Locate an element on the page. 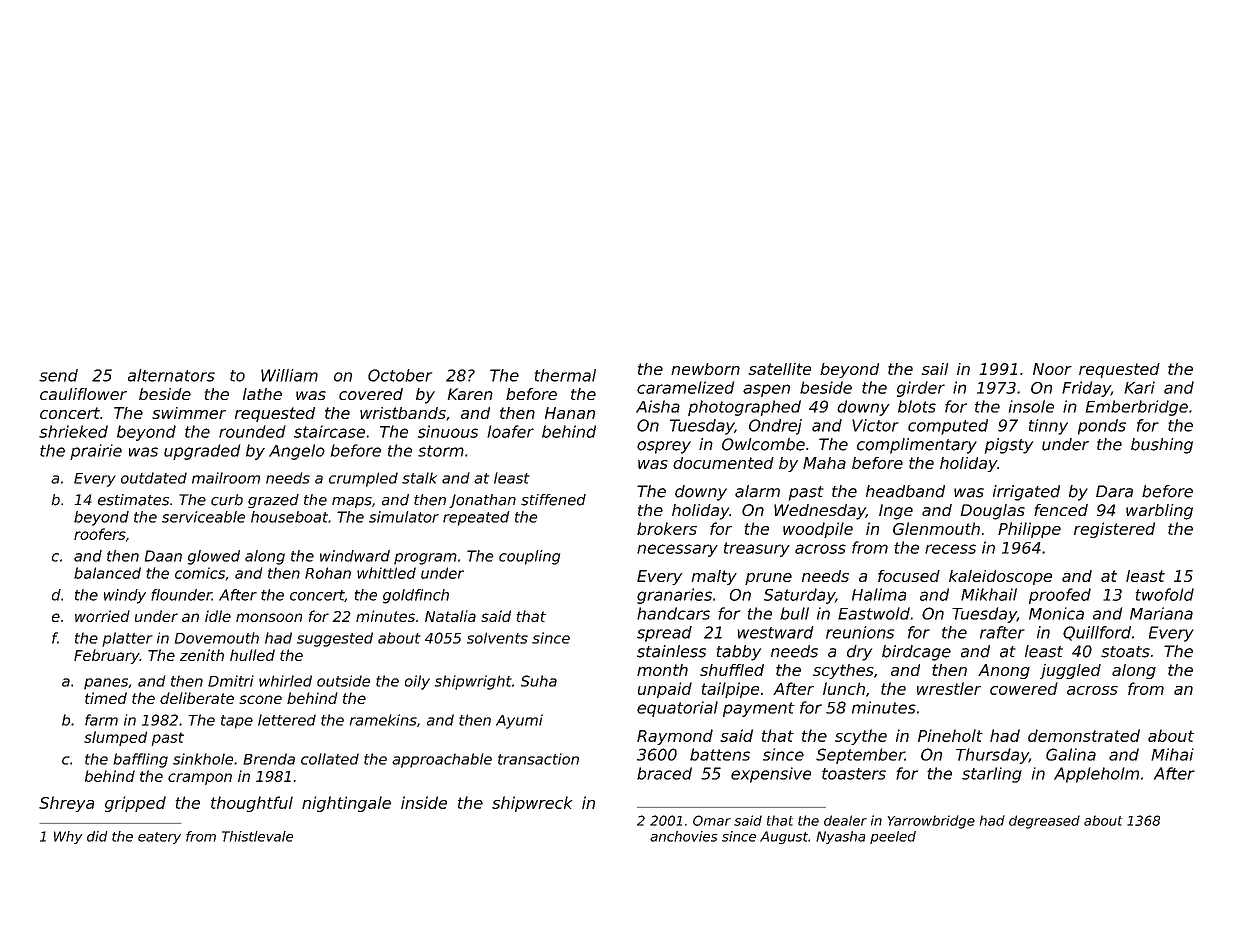 The width and height of the document is (1233, 952). shrieked is located at coordinates (73, 431).
